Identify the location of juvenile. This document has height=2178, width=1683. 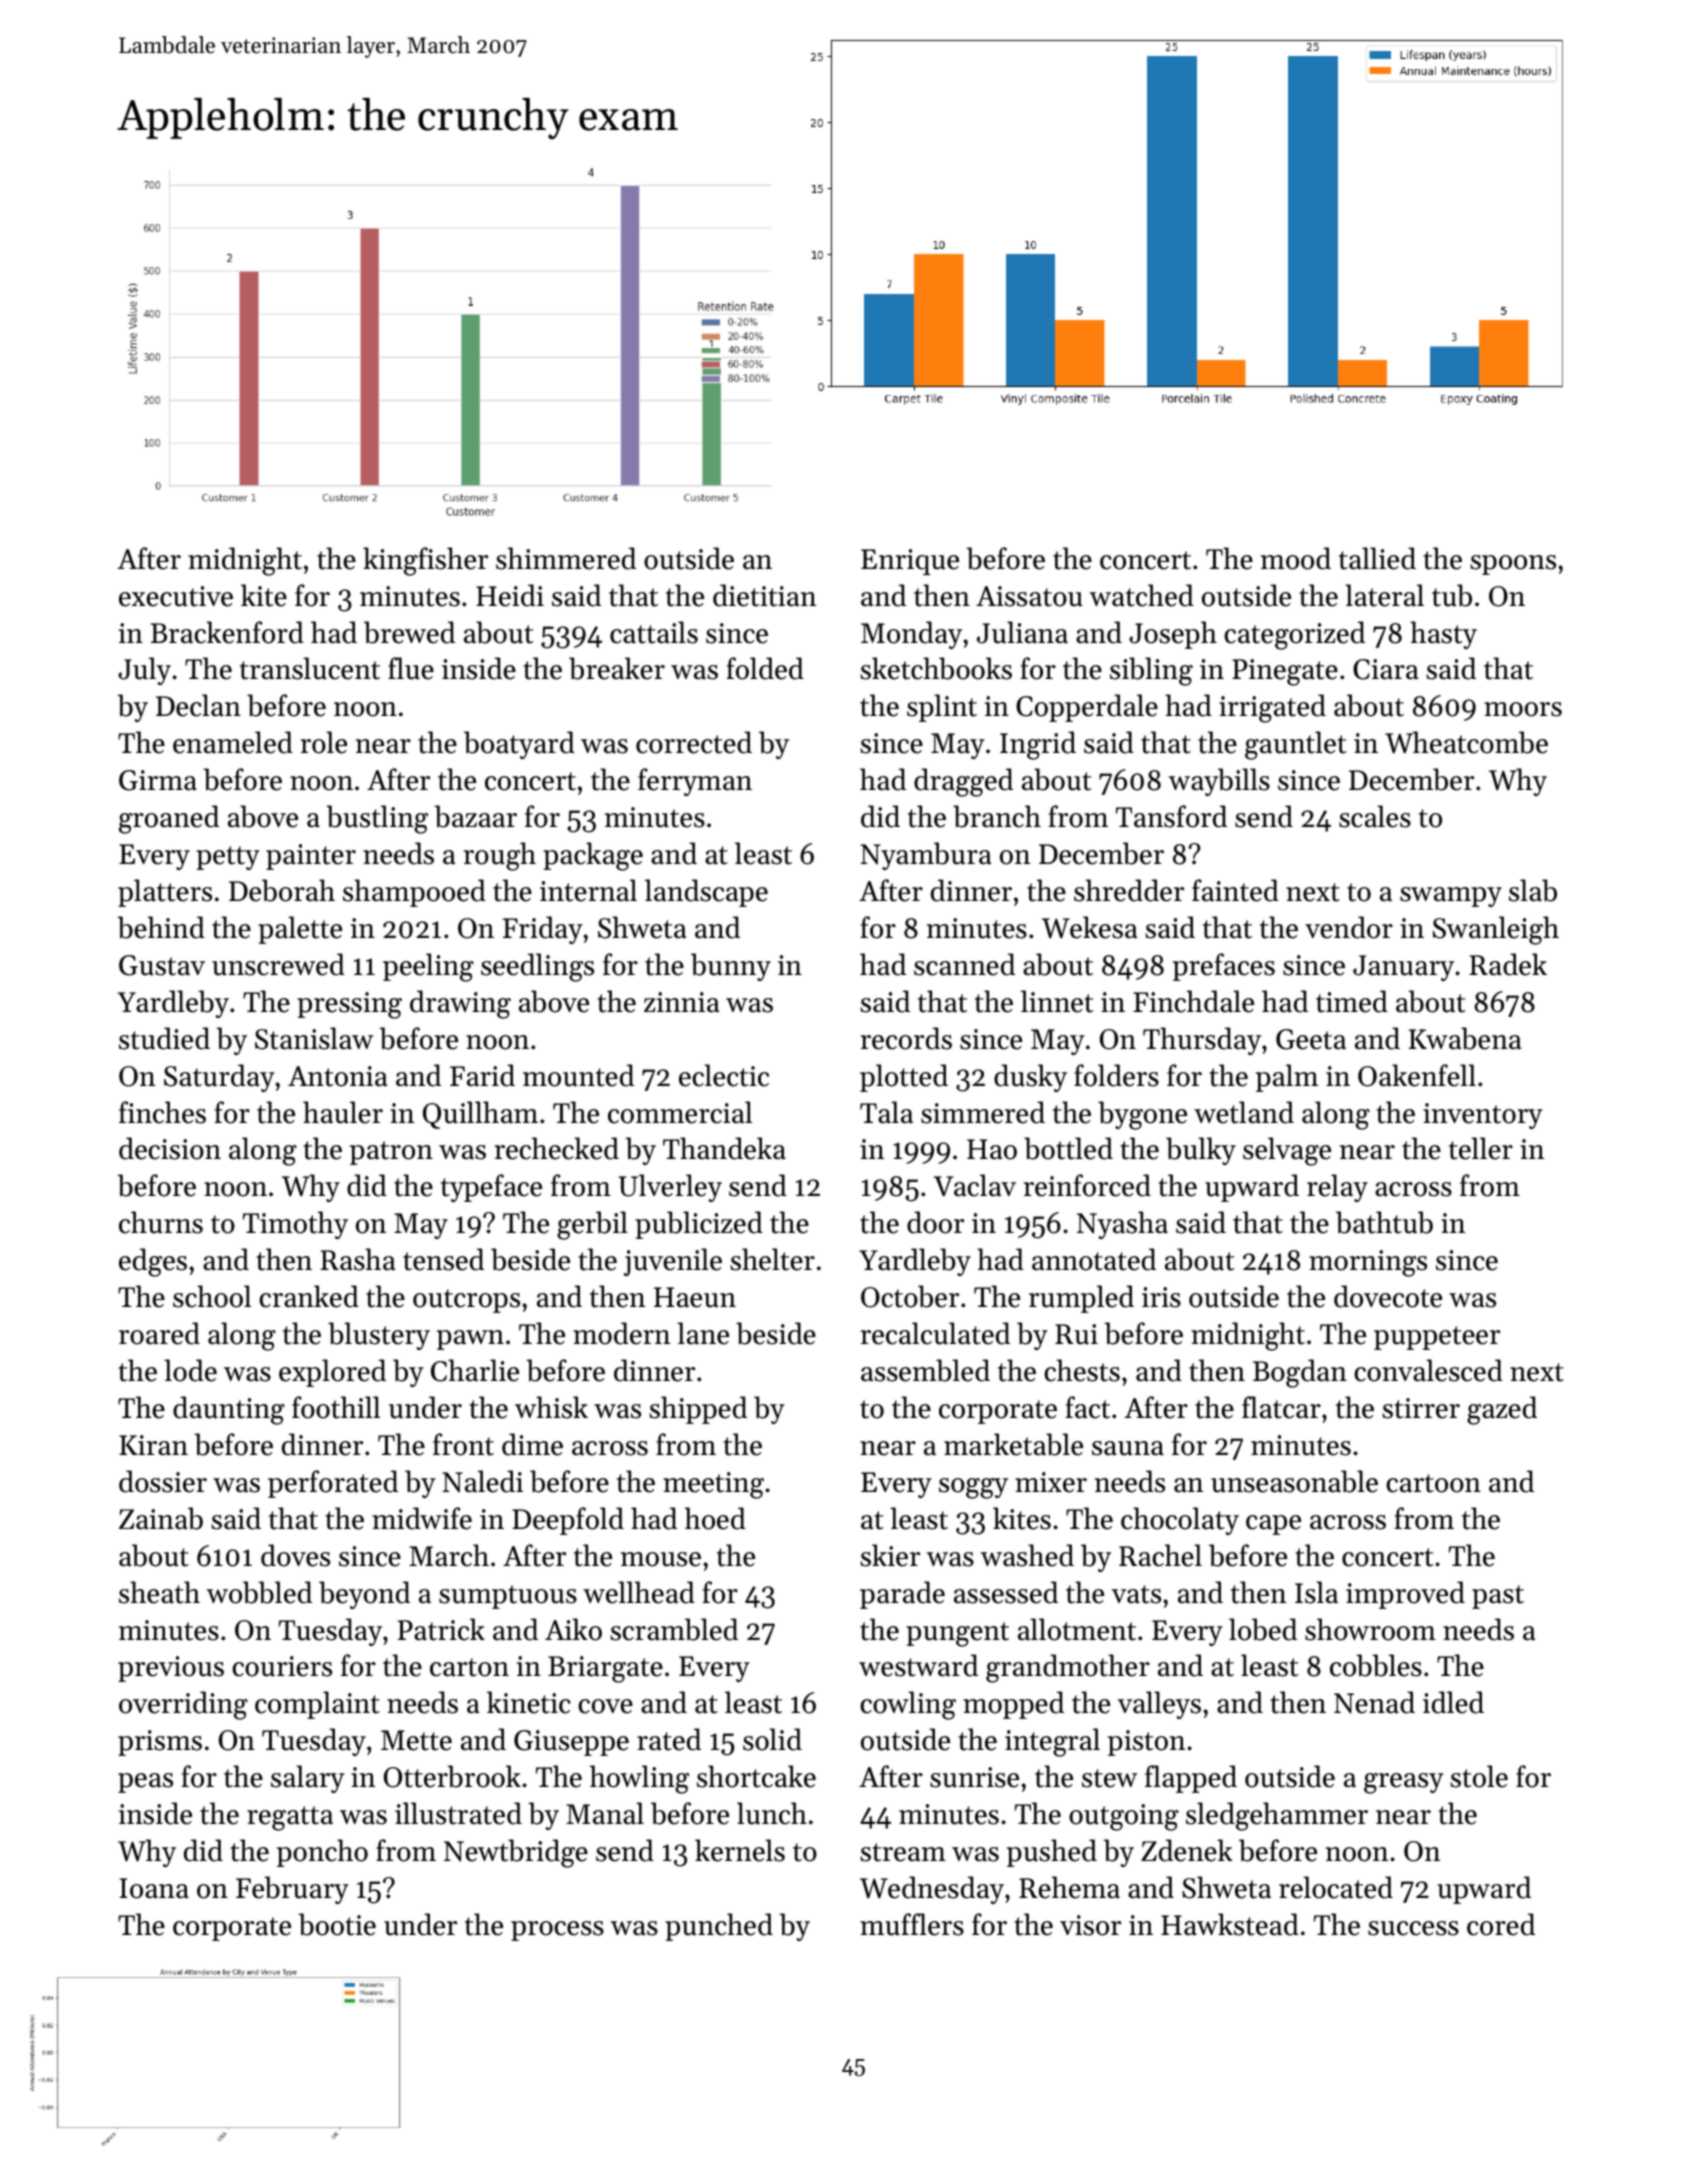
(673, 1262).
